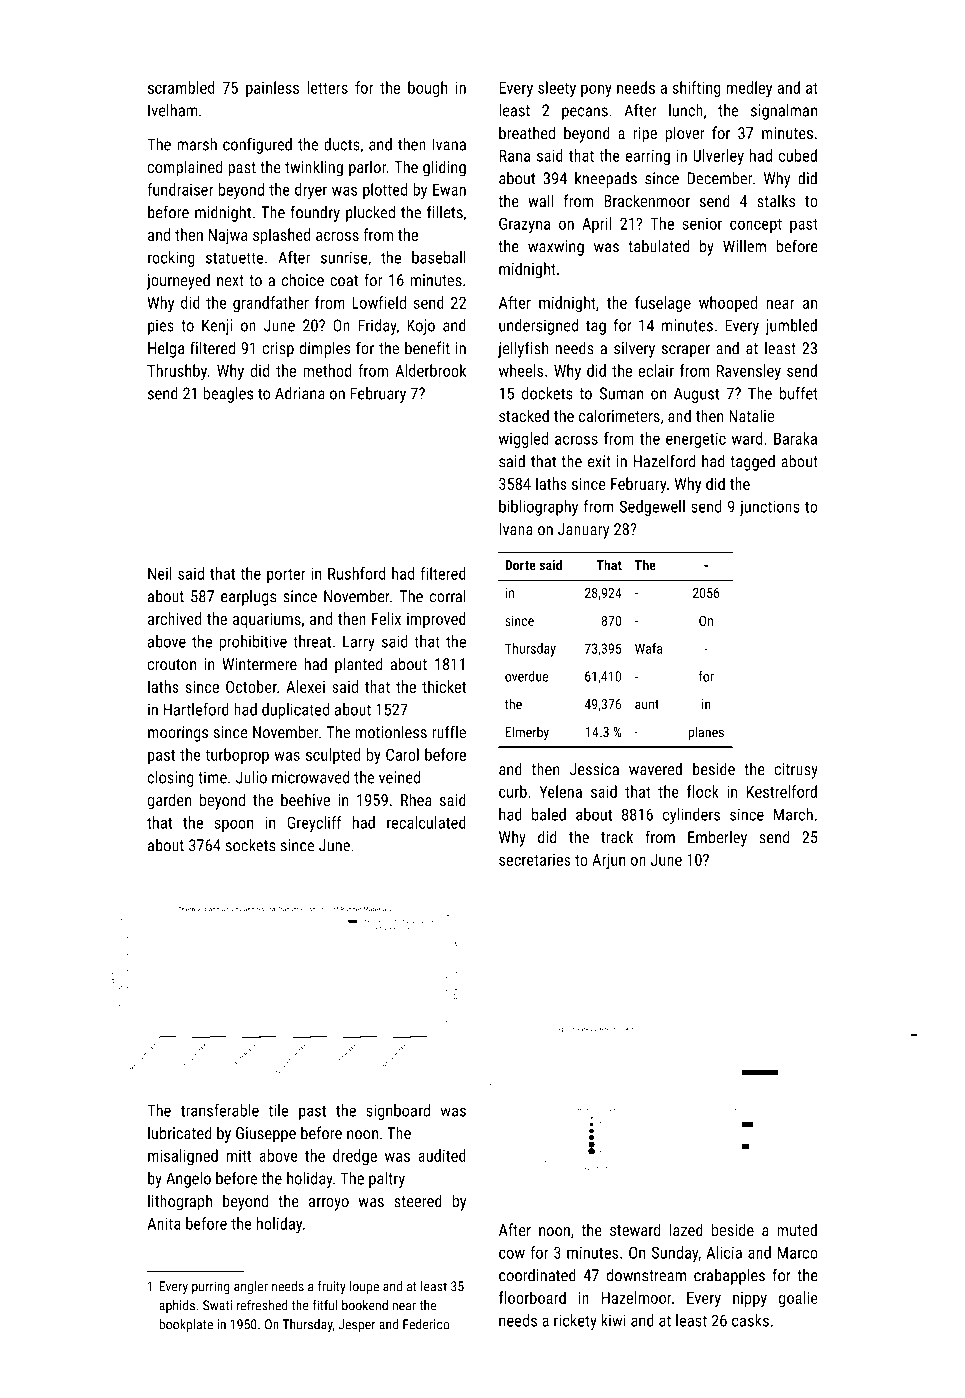 This screenshot has height=1398, width=965. Describe the element at coordinates (609, 861) in the screenshot. I see `Arjun` at that location.
